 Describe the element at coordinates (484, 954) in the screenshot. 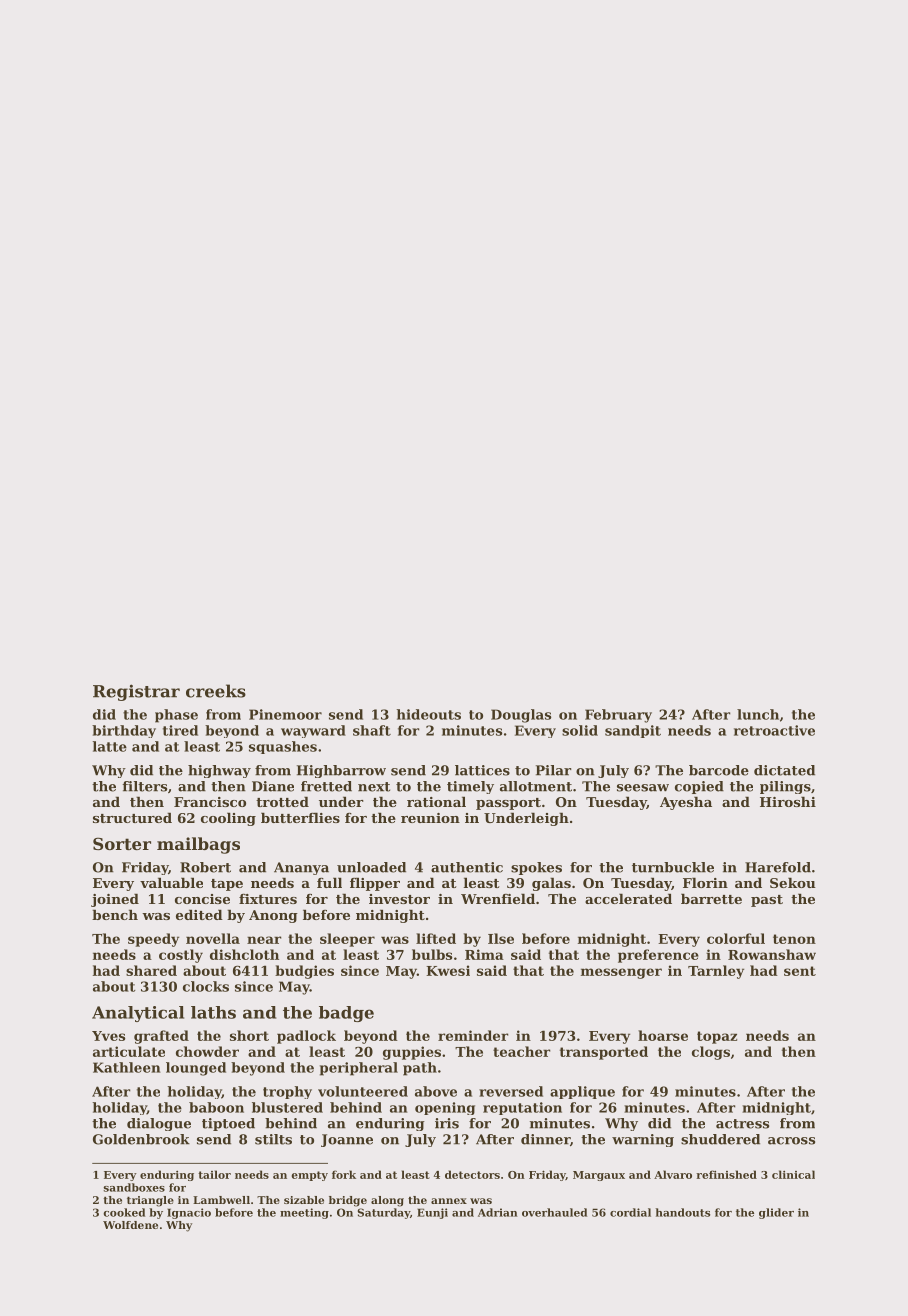

I see `Rima` at that location.
